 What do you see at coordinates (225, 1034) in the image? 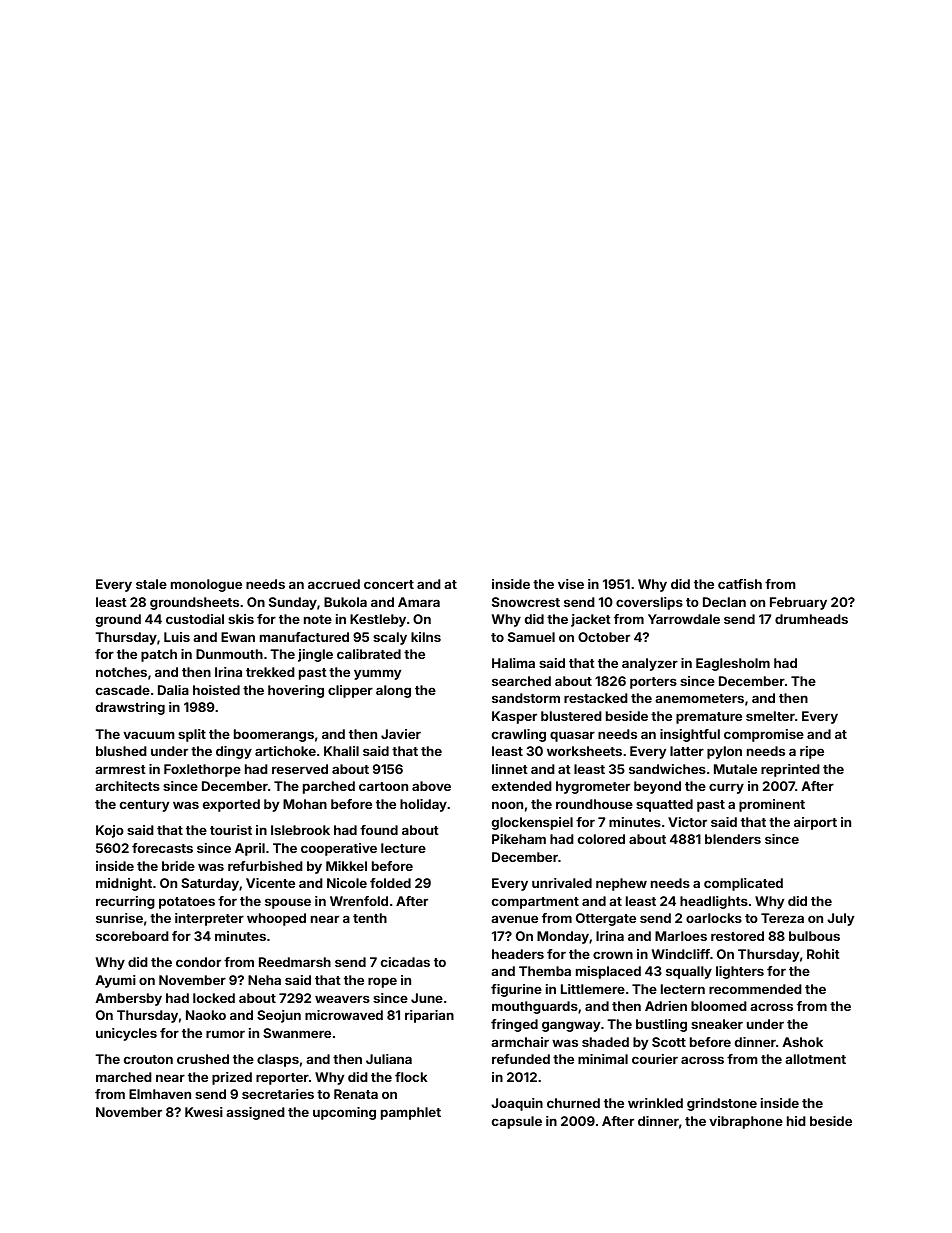
I see `rumor` at bounding box center [225, 1034].
